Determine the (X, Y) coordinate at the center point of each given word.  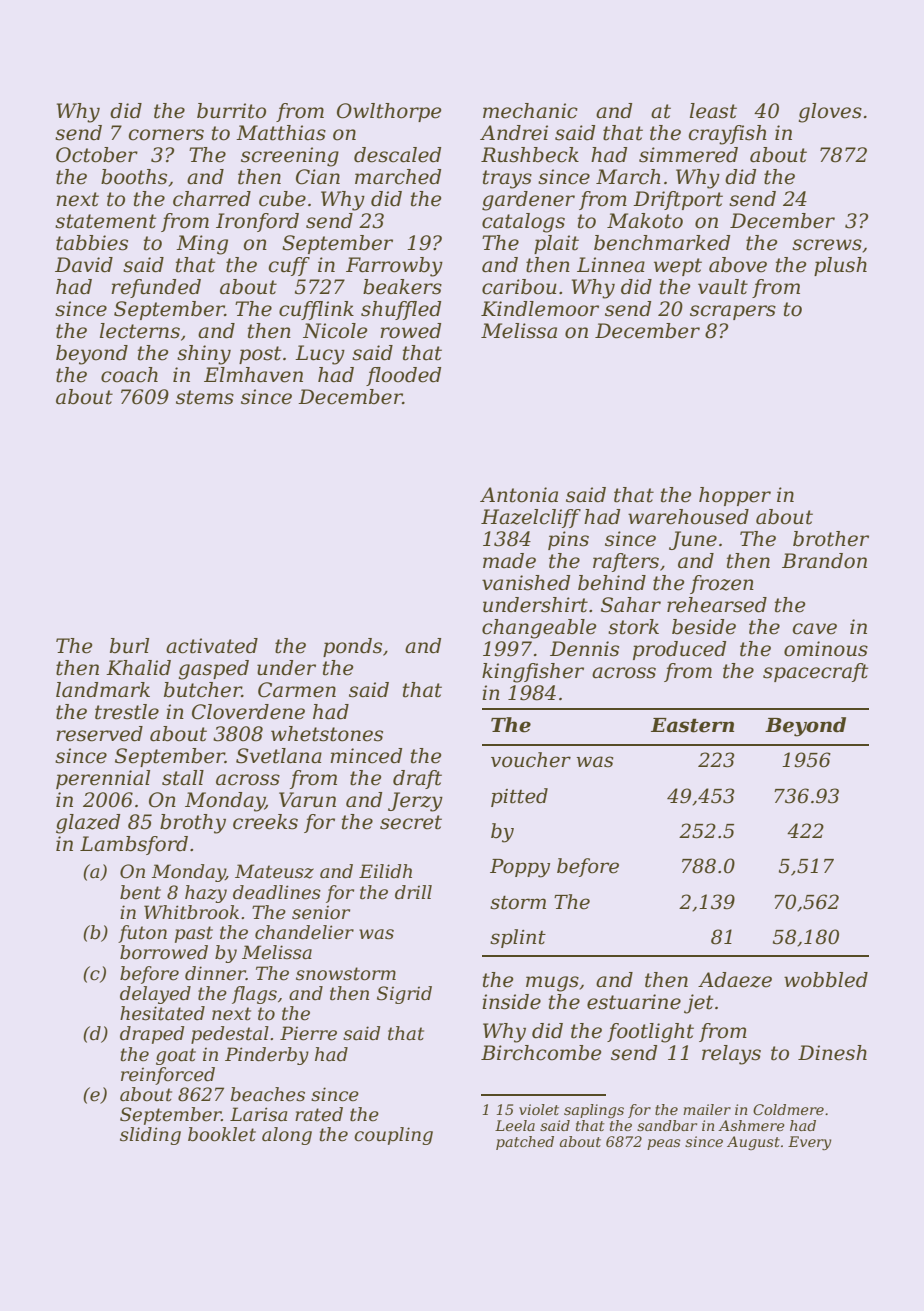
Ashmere (751, 1125)
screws (827, 245)
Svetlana (279, 756)
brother (831, 539)
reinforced (168, 1076)
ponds (352, 647)
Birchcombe (541, 1053)
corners (166, 135)
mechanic (530, 111)
